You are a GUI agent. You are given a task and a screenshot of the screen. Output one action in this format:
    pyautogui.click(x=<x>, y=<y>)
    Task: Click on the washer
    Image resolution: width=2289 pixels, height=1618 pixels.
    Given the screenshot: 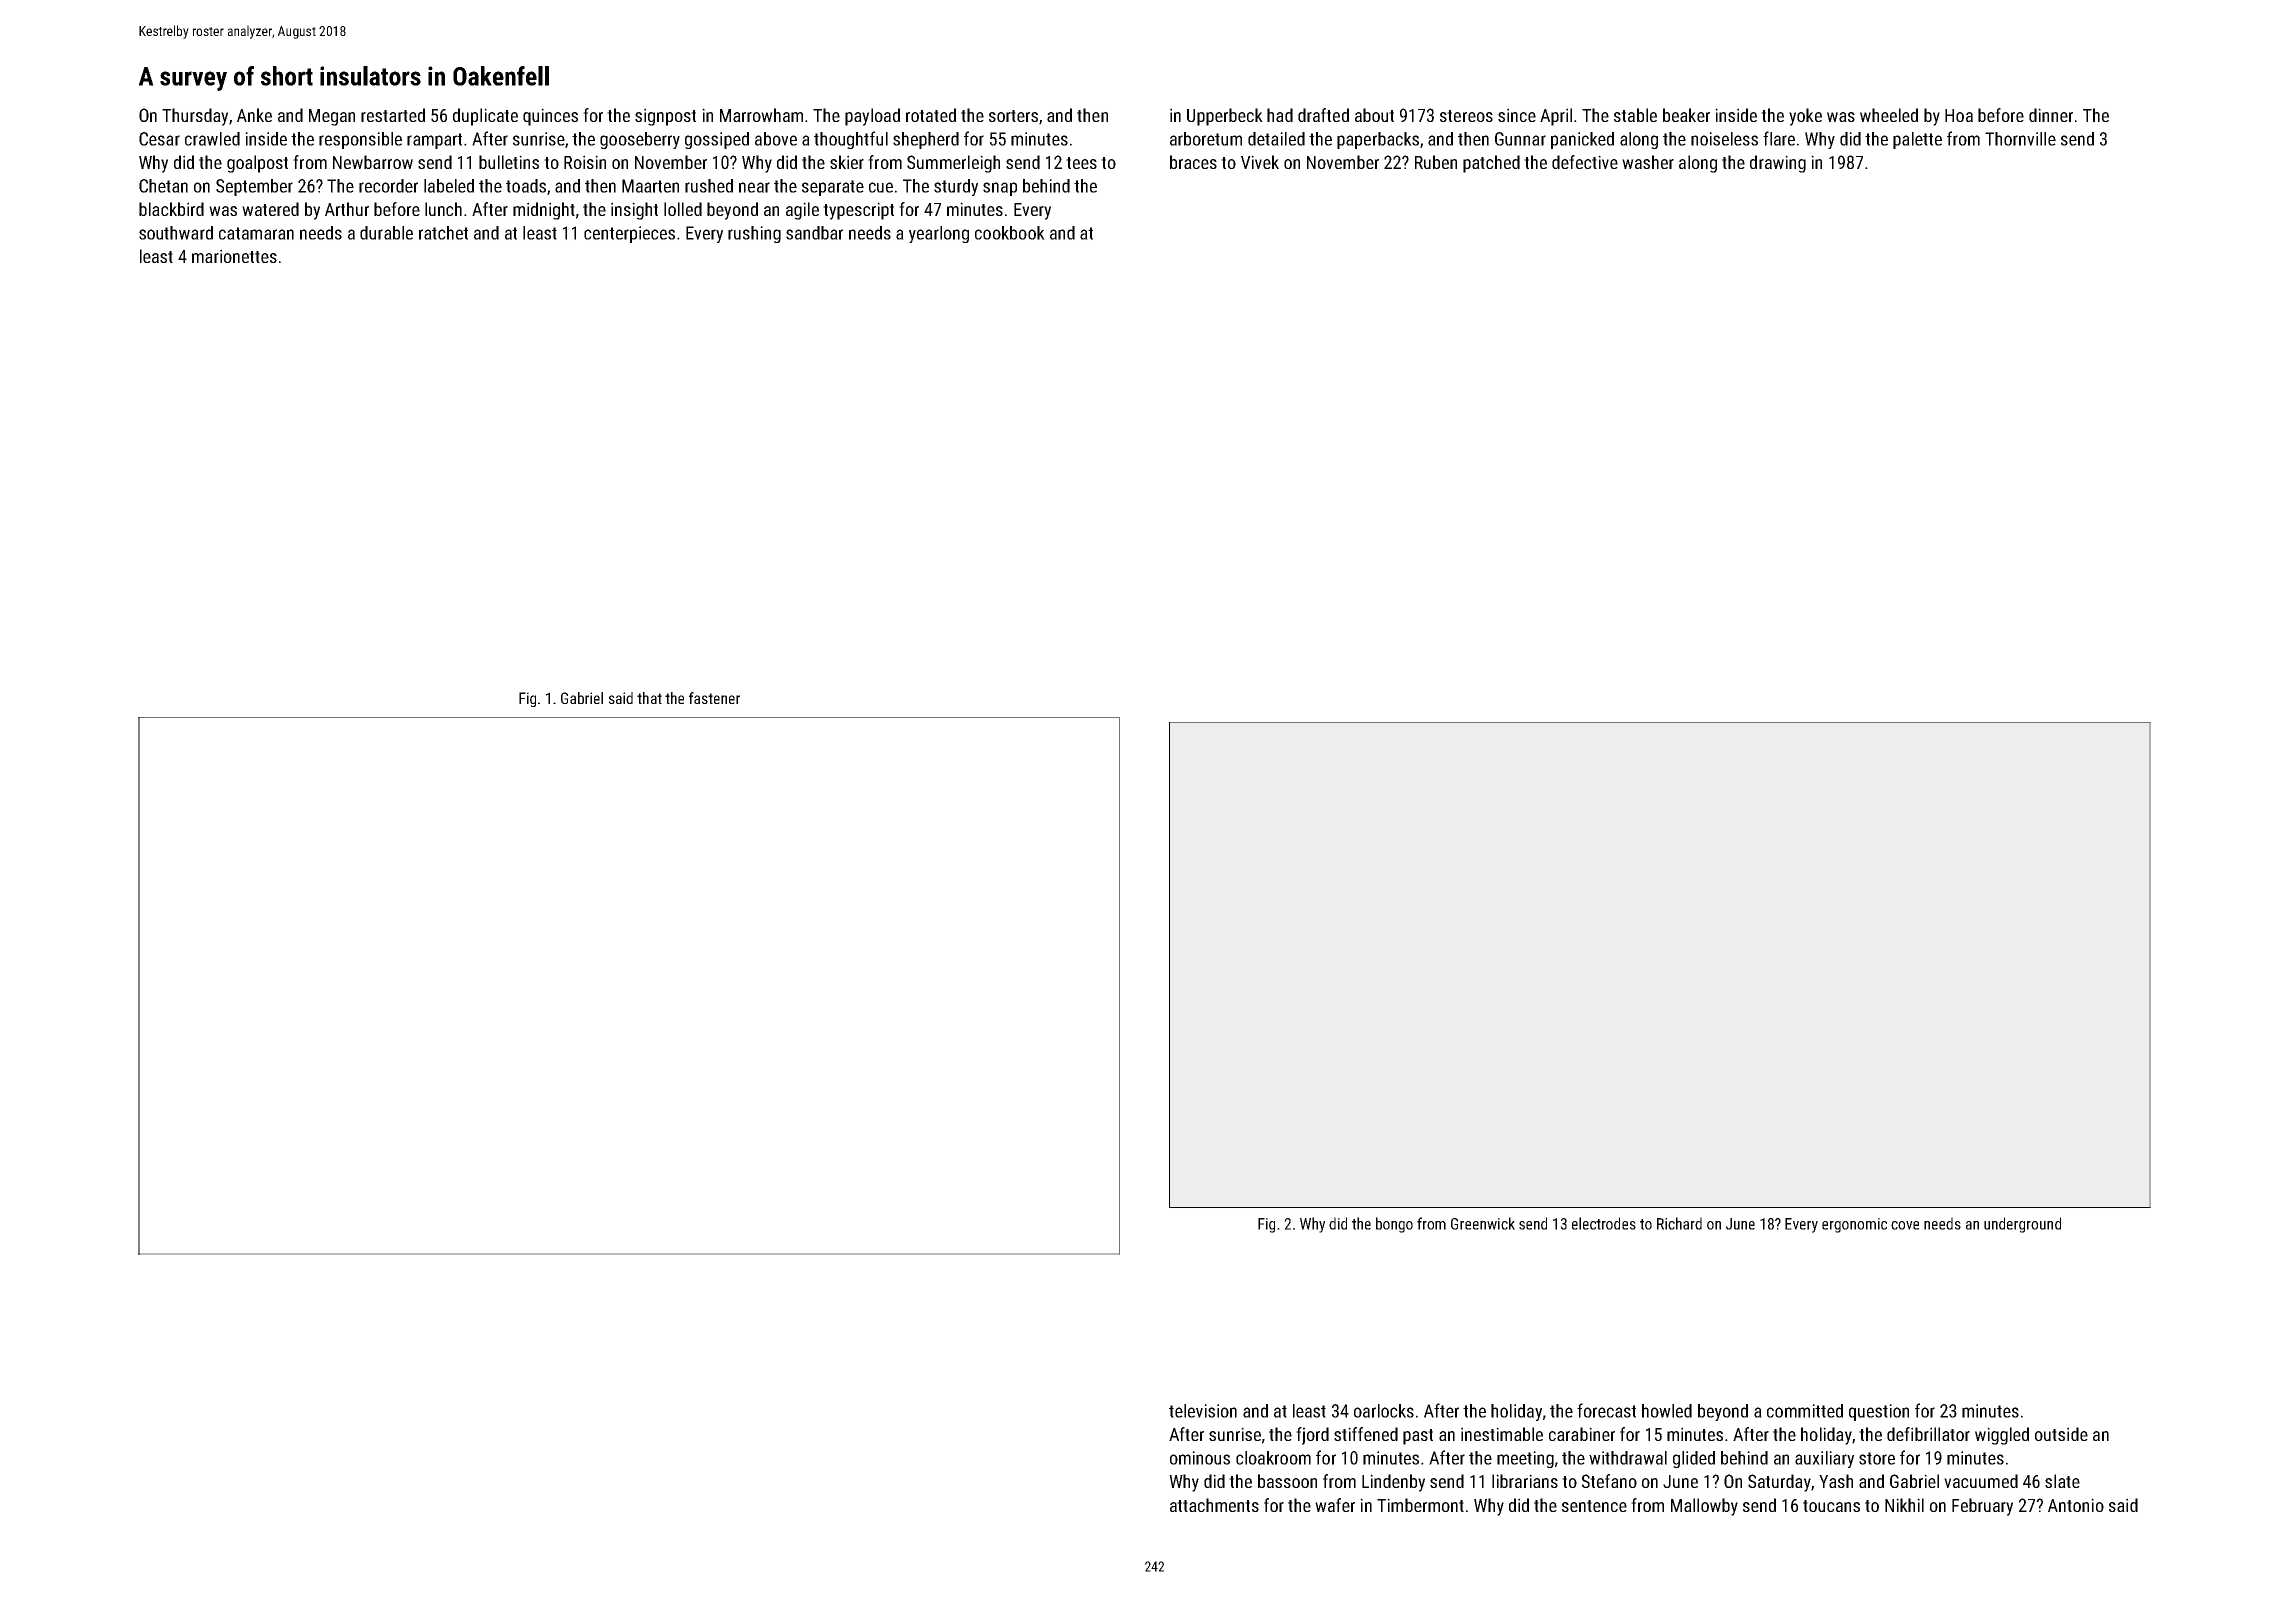 What is the action you would take?
    pyautogui.click(x=1648, y=162)
